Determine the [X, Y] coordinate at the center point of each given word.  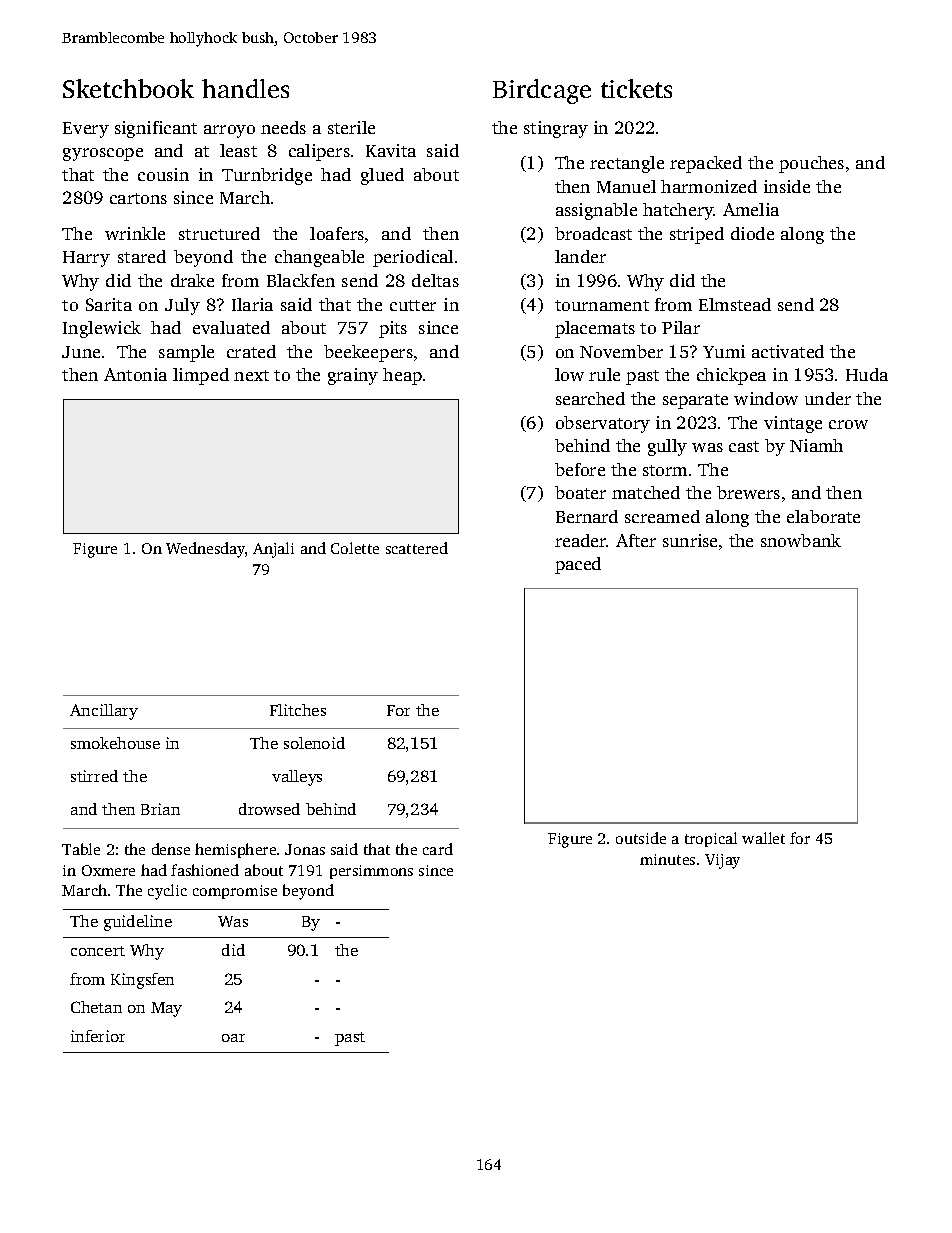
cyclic [167, 892]
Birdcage [542, 91]
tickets [636, 88]
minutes [667, 859]
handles [245, 88]
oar [233, 1038]
